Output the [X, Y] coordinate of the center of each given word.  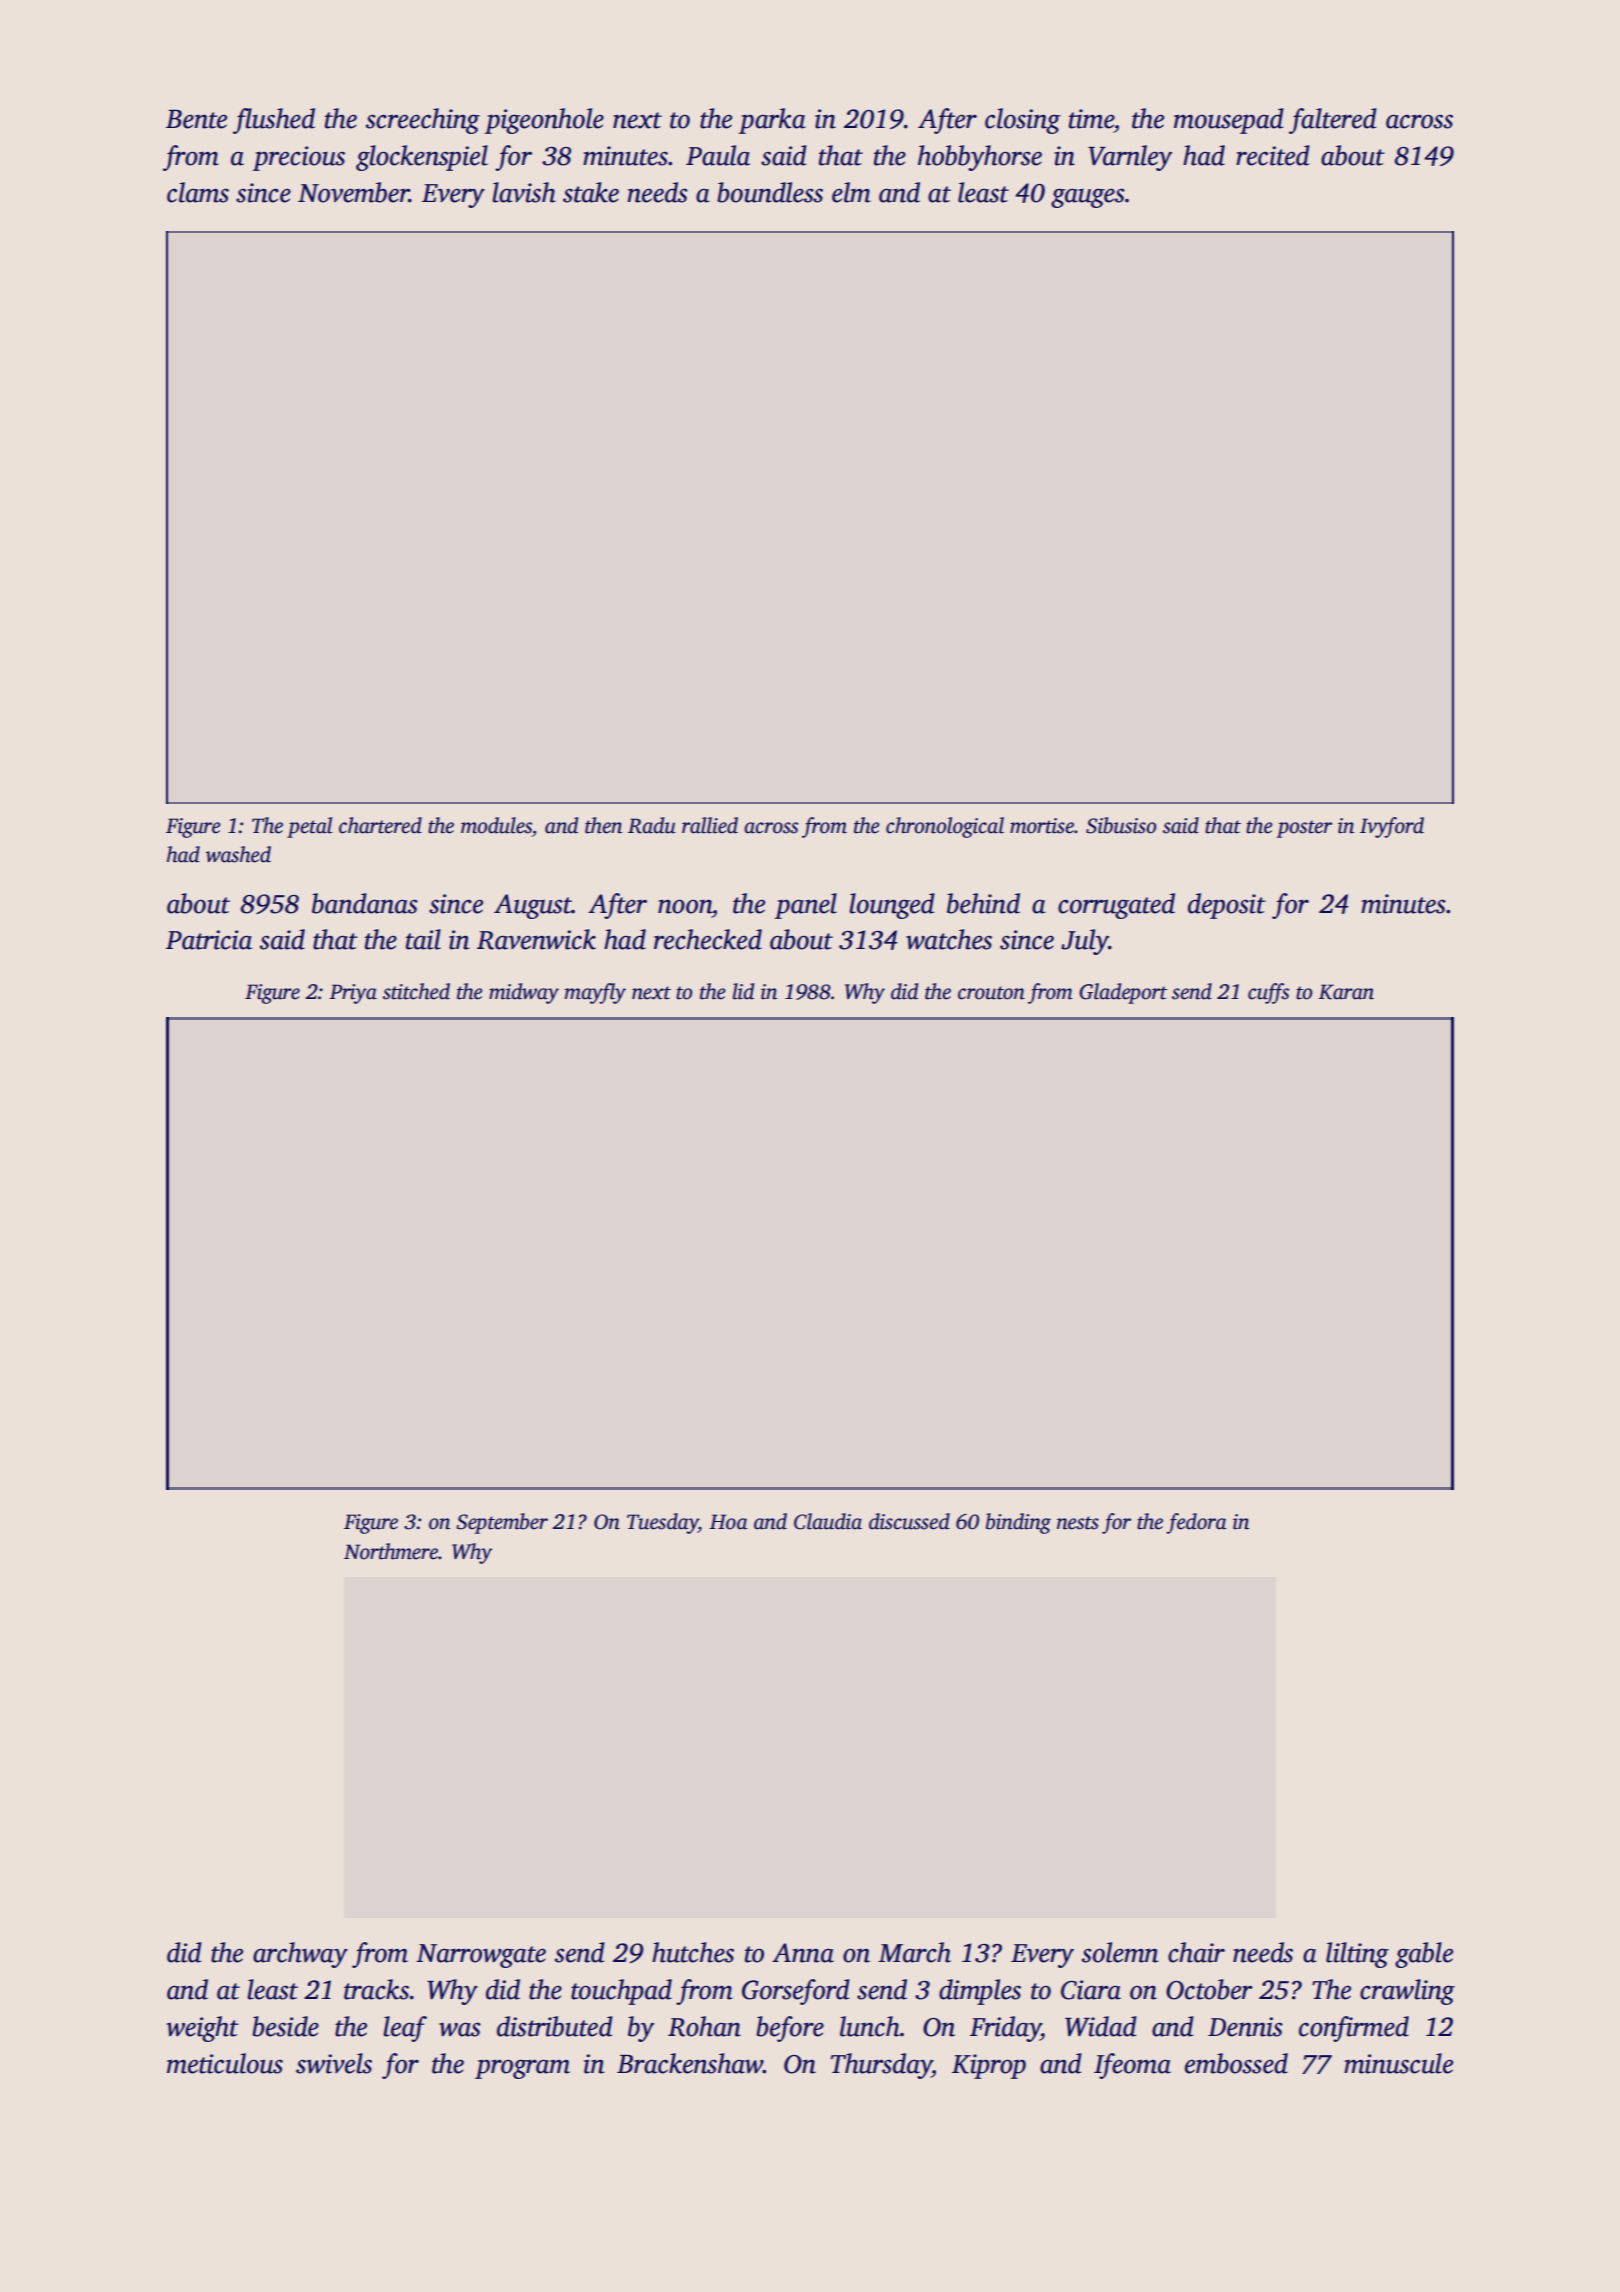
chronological [945, 827]
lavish [524, 192]
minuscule [1398, 2063]
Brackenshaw [690, 2063]
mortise [1042, 826]
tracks [376, 1989]
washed [238, 854]
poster [1304, 829]
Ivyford [1392, 827]
